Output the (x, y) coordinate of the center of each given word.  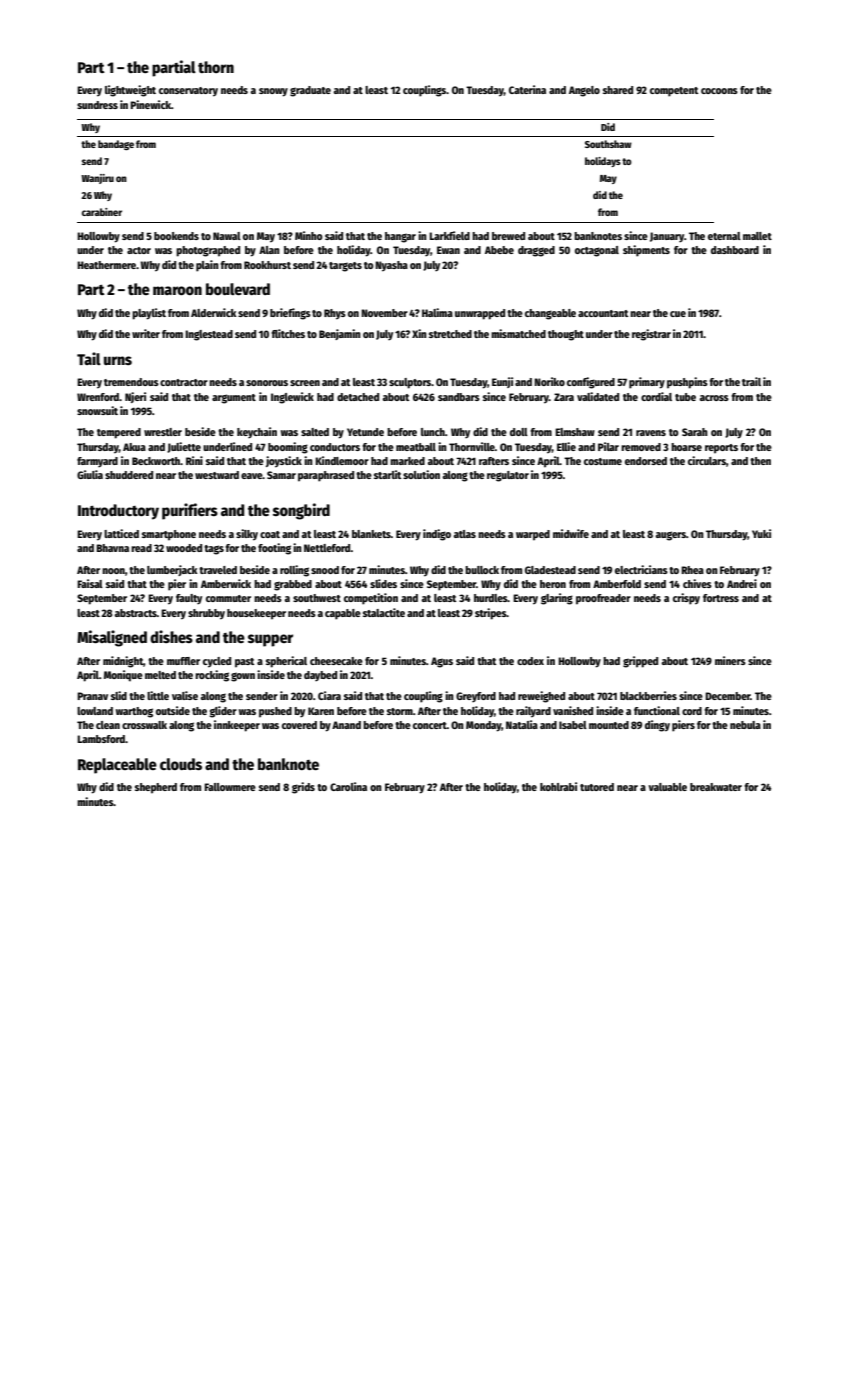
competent (674, 92)
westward (217, 475)
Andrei (742, 583)
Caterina (527, 89)
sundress (97, 105)
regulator (508, 476)
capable (343, 614)
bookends (176, 236)
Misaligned (112, 638)
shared (618, 90)
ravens (651, 433)
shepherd (156, 788)
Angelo (584, 91)
